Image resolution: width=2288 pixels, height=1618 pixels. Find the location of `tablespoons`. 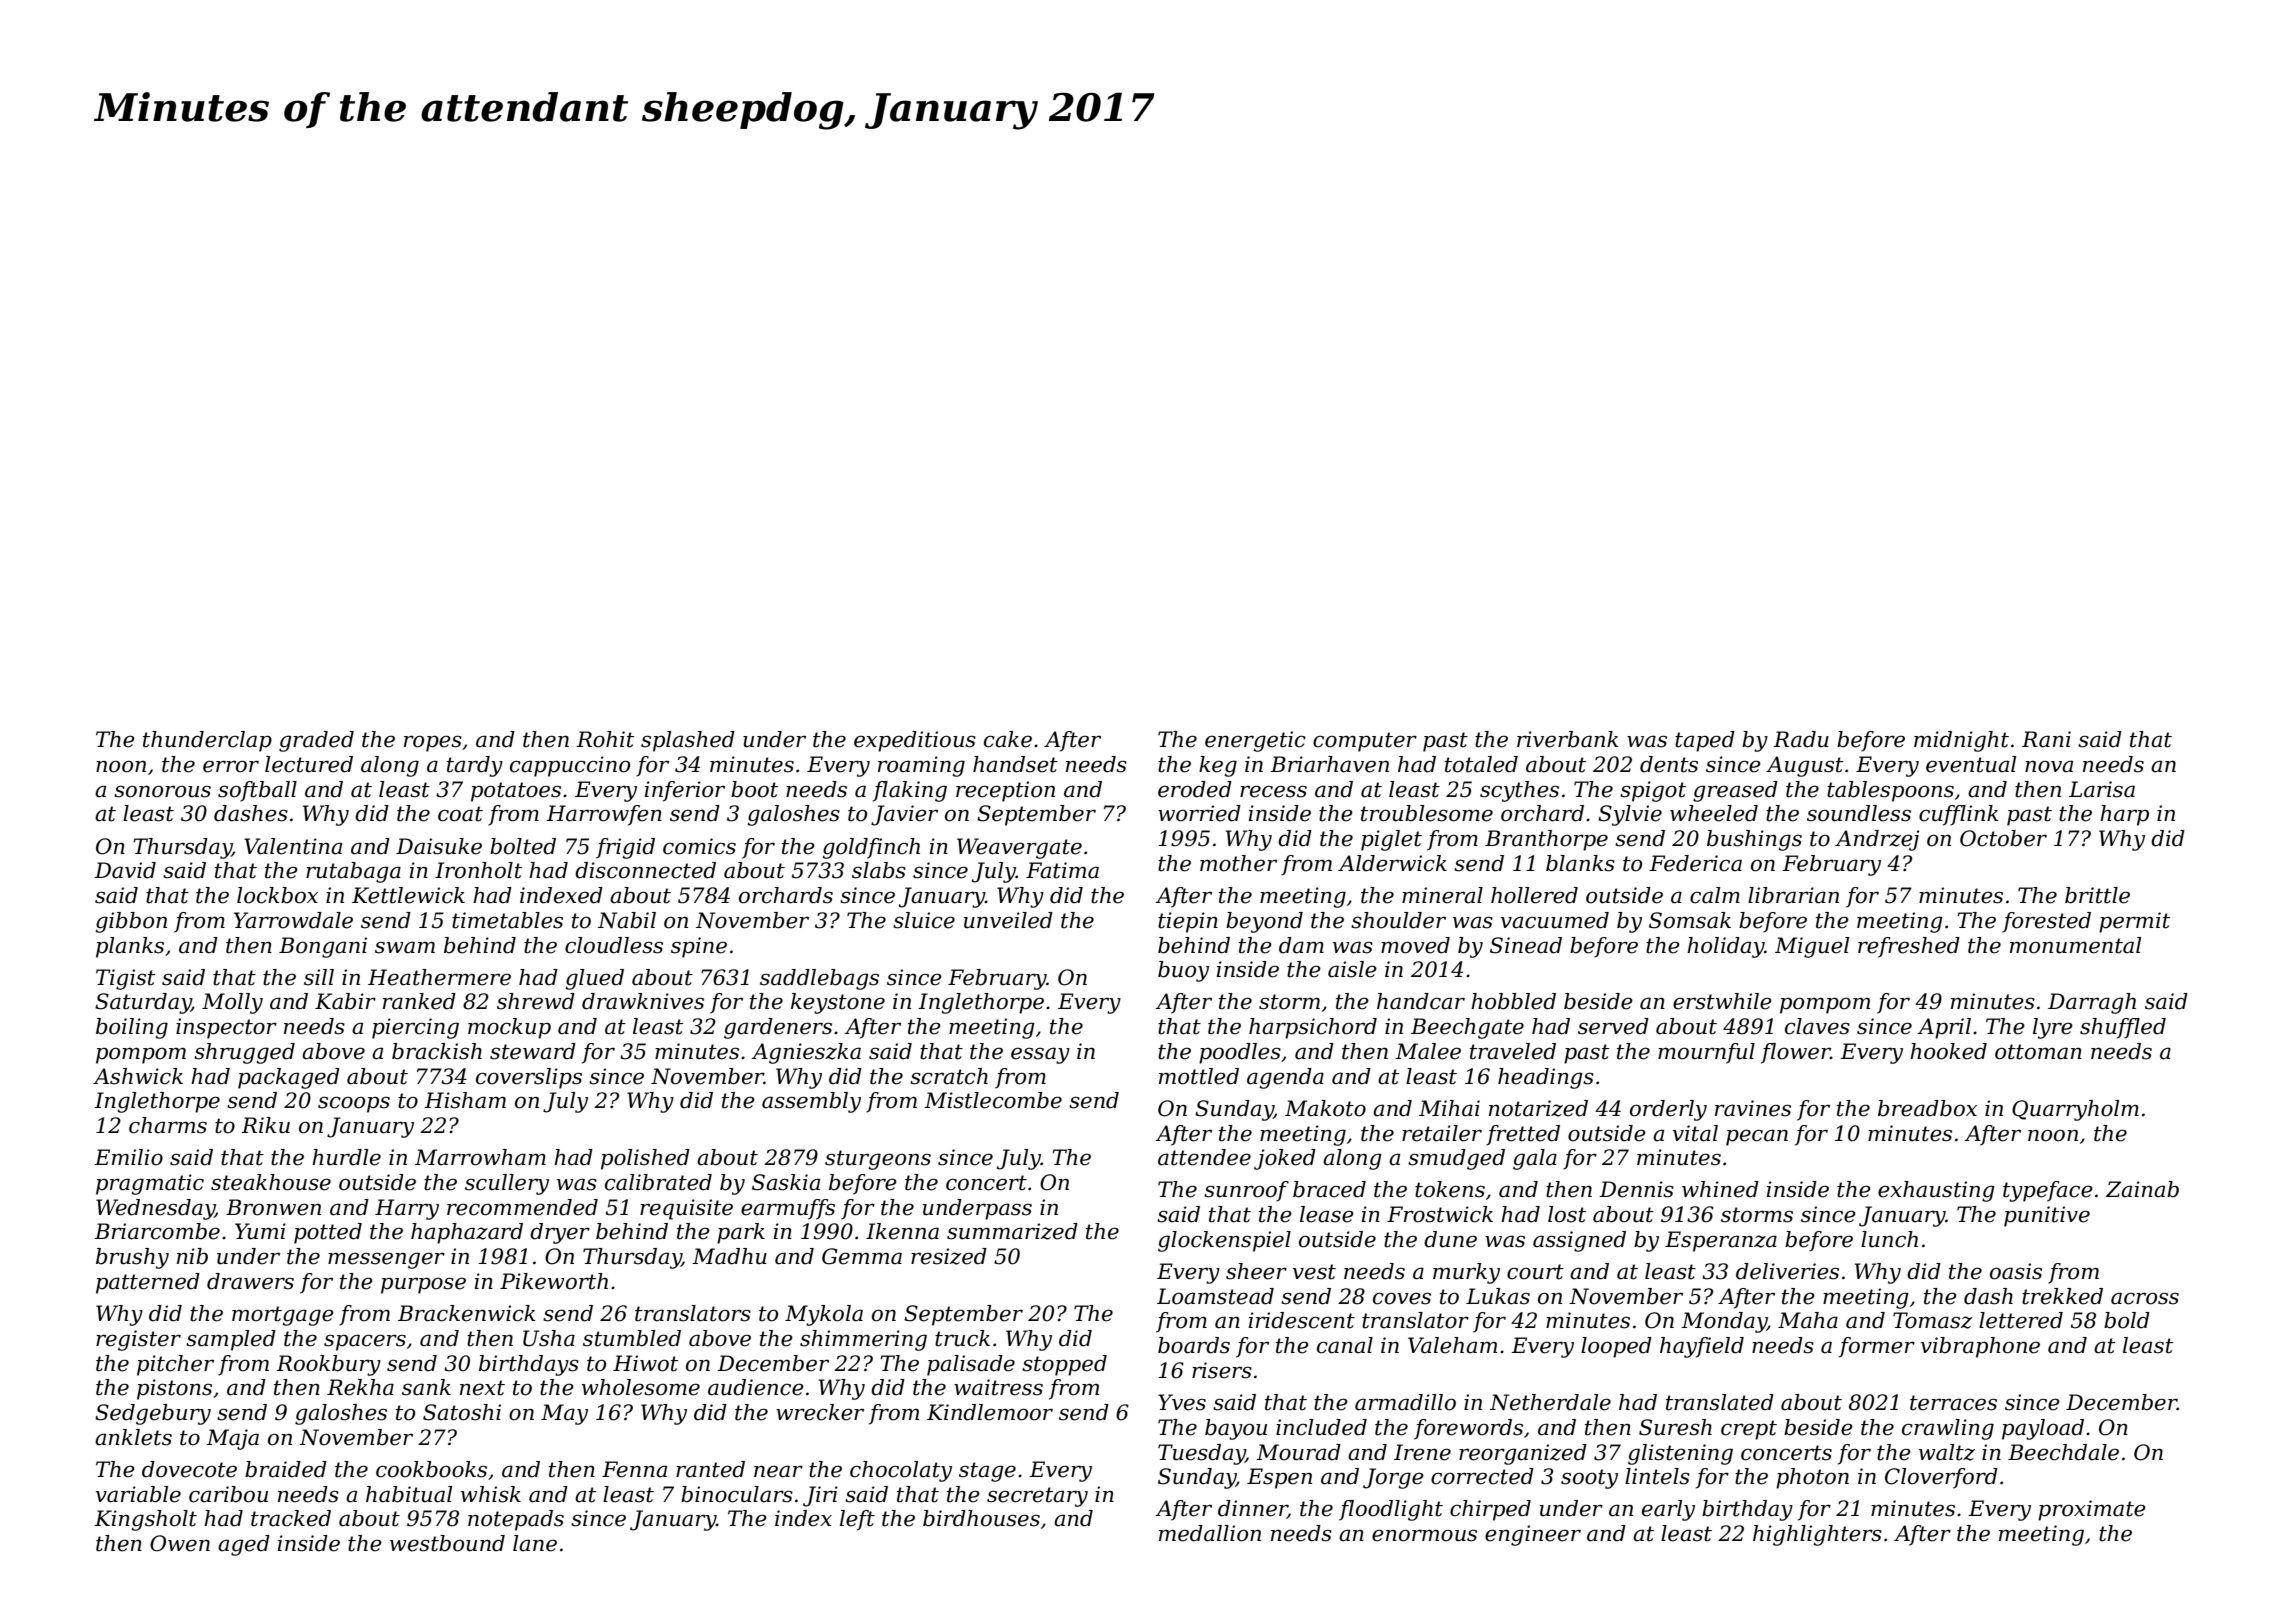

tablespoons is located at coordinates (1890, 791).
